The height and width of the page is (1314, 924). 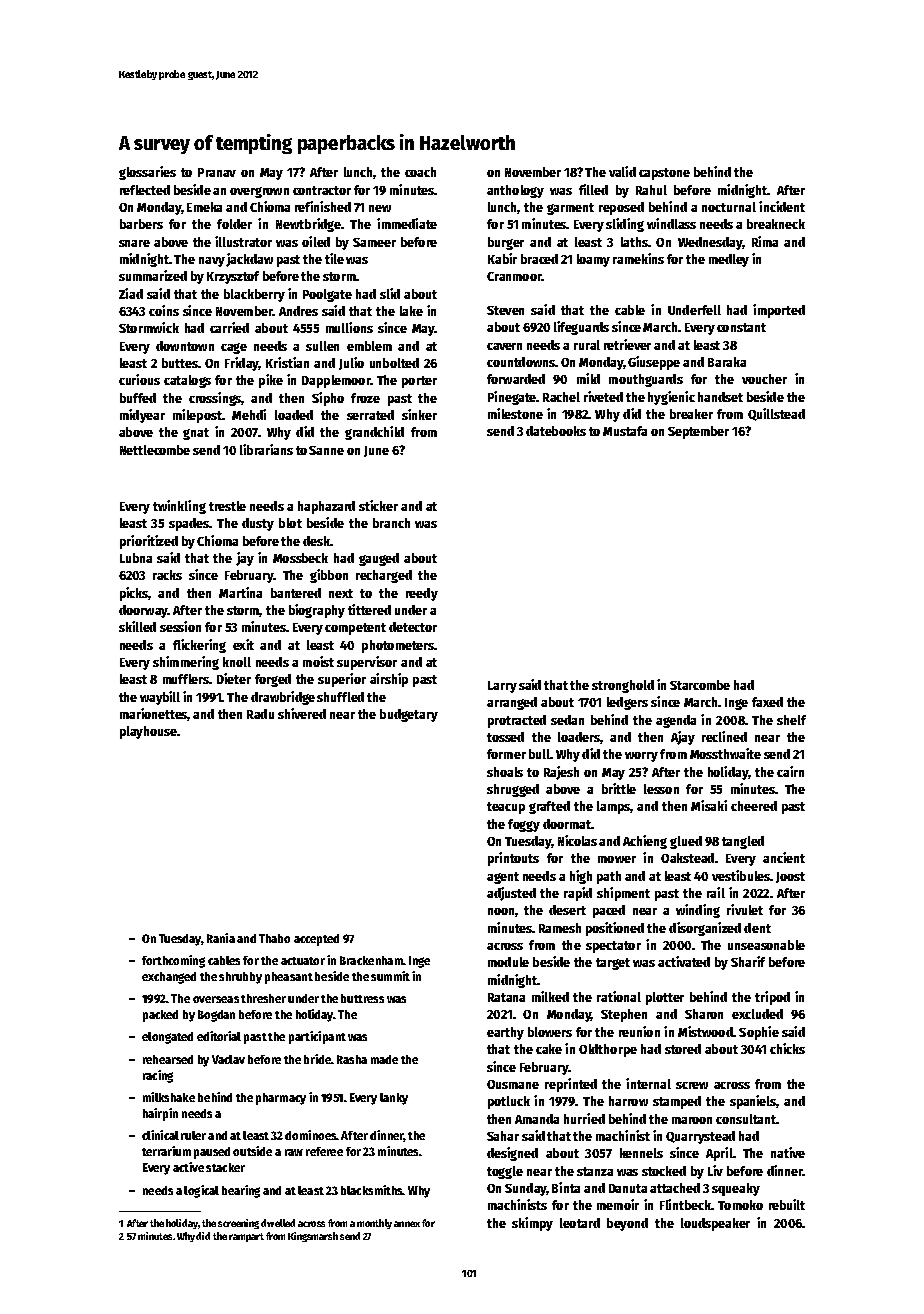 What do you see at coordinates (502, 687) in the page?
I see `Larry` at bounding box center [502, 687].
